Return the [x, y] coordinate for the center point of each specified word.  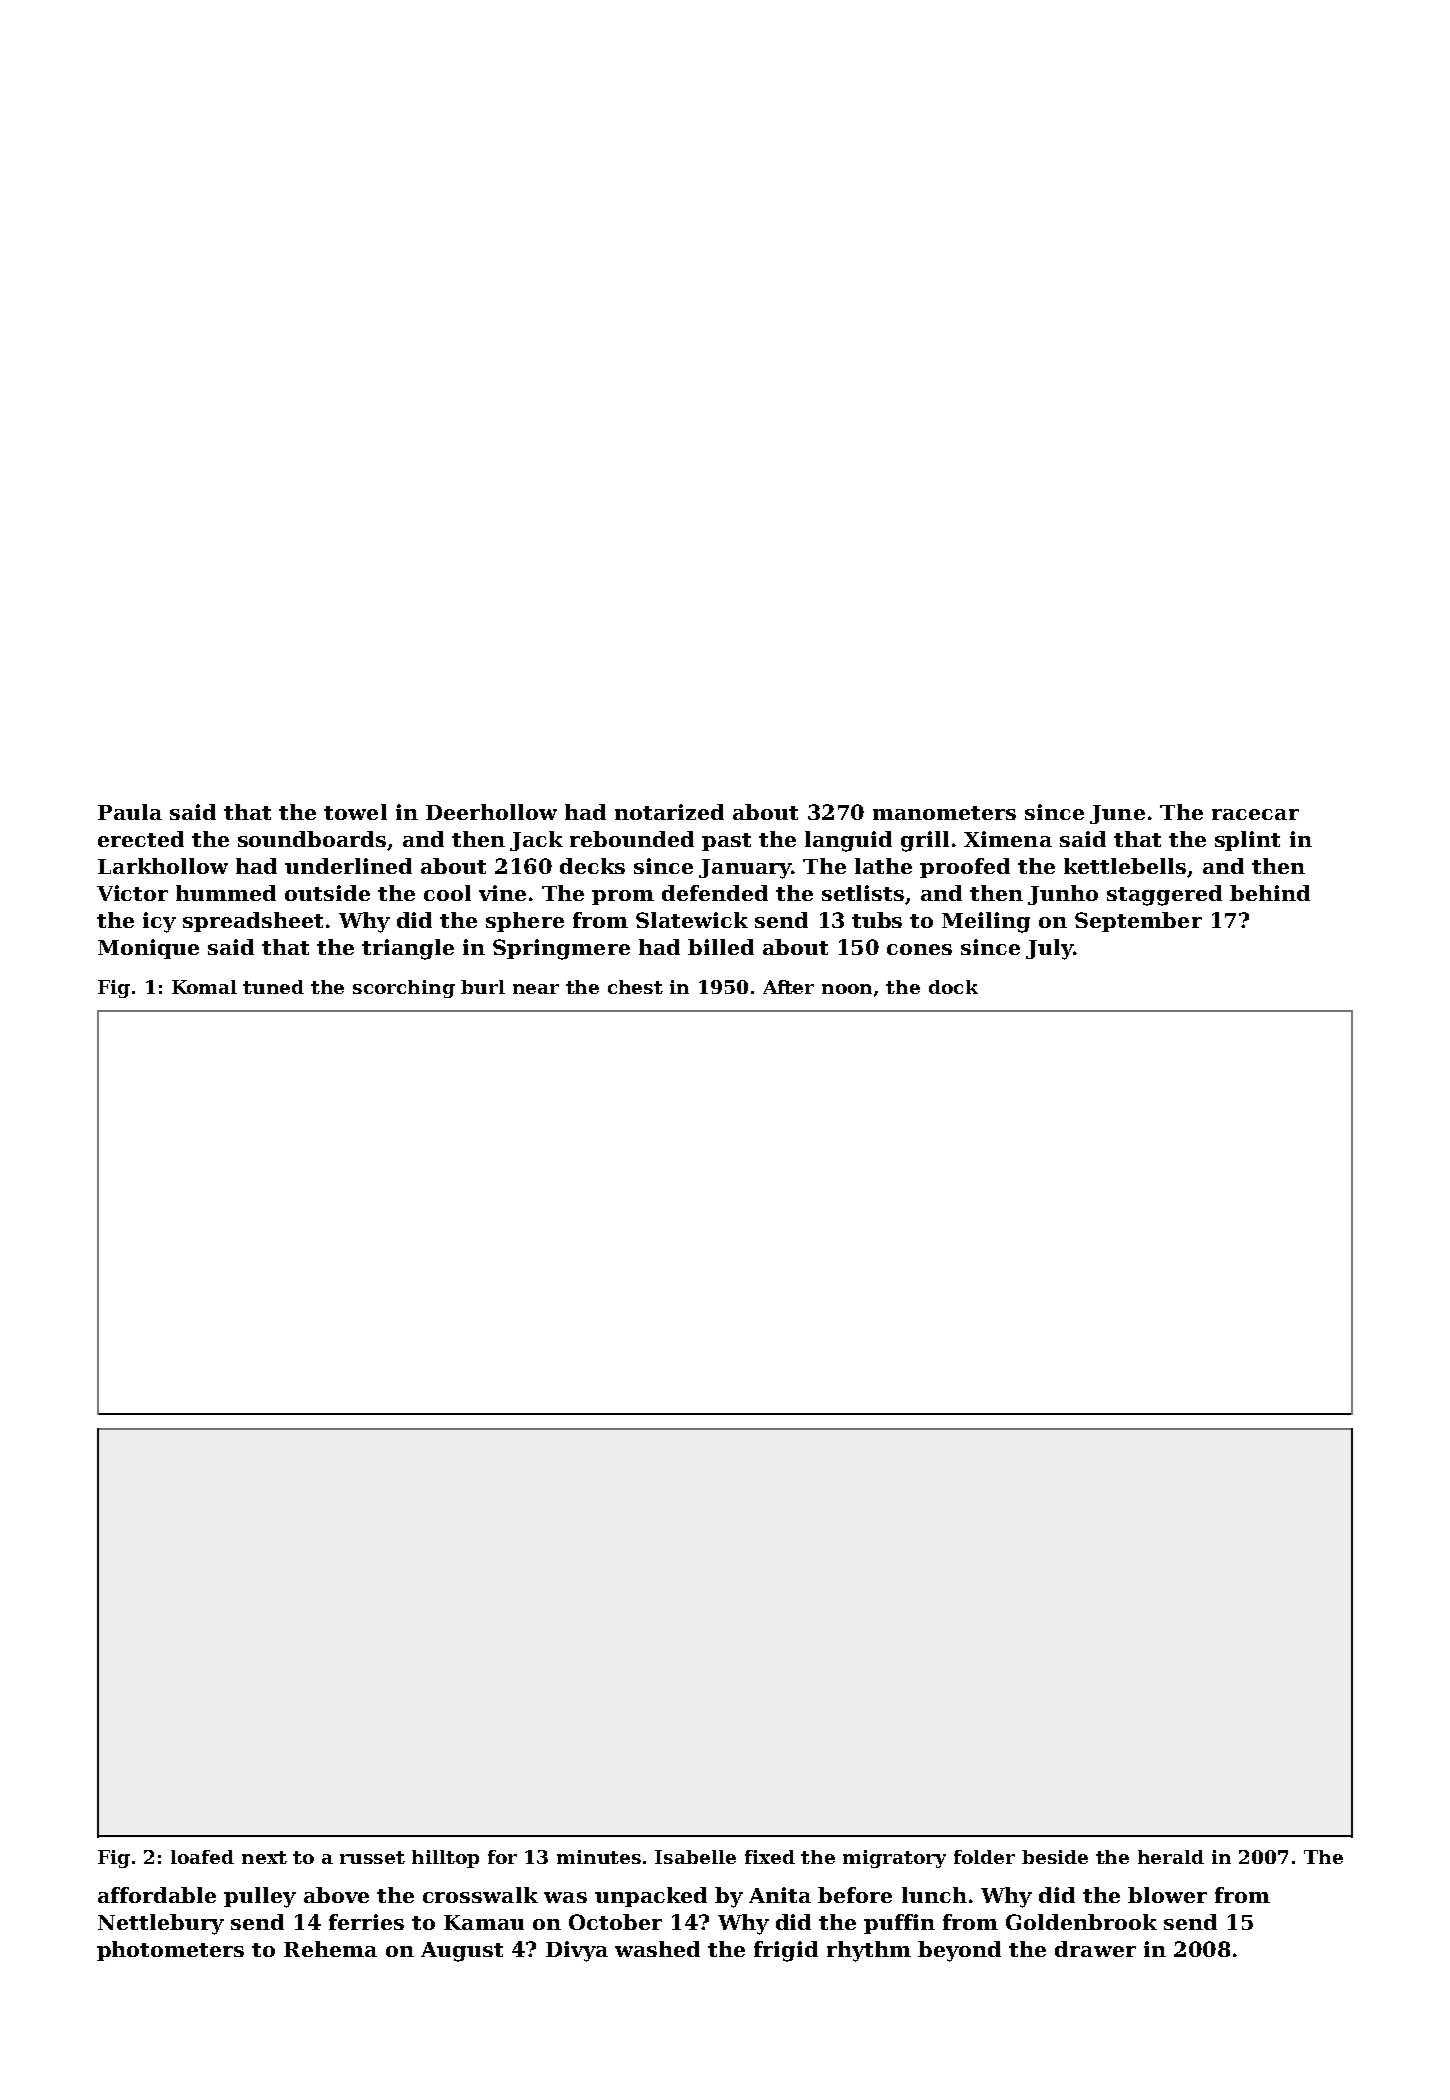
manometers [944, 813]
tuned [273, 987]
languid [848, 841]
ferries [366, 1922]
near [536, 989]
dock [953, 987]
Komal [204, 987]
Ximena [1008, 839]
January [745, 869]
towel [355, 812]
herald [1171, 1857]
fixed [770, 1857]
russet [372, 1857]
